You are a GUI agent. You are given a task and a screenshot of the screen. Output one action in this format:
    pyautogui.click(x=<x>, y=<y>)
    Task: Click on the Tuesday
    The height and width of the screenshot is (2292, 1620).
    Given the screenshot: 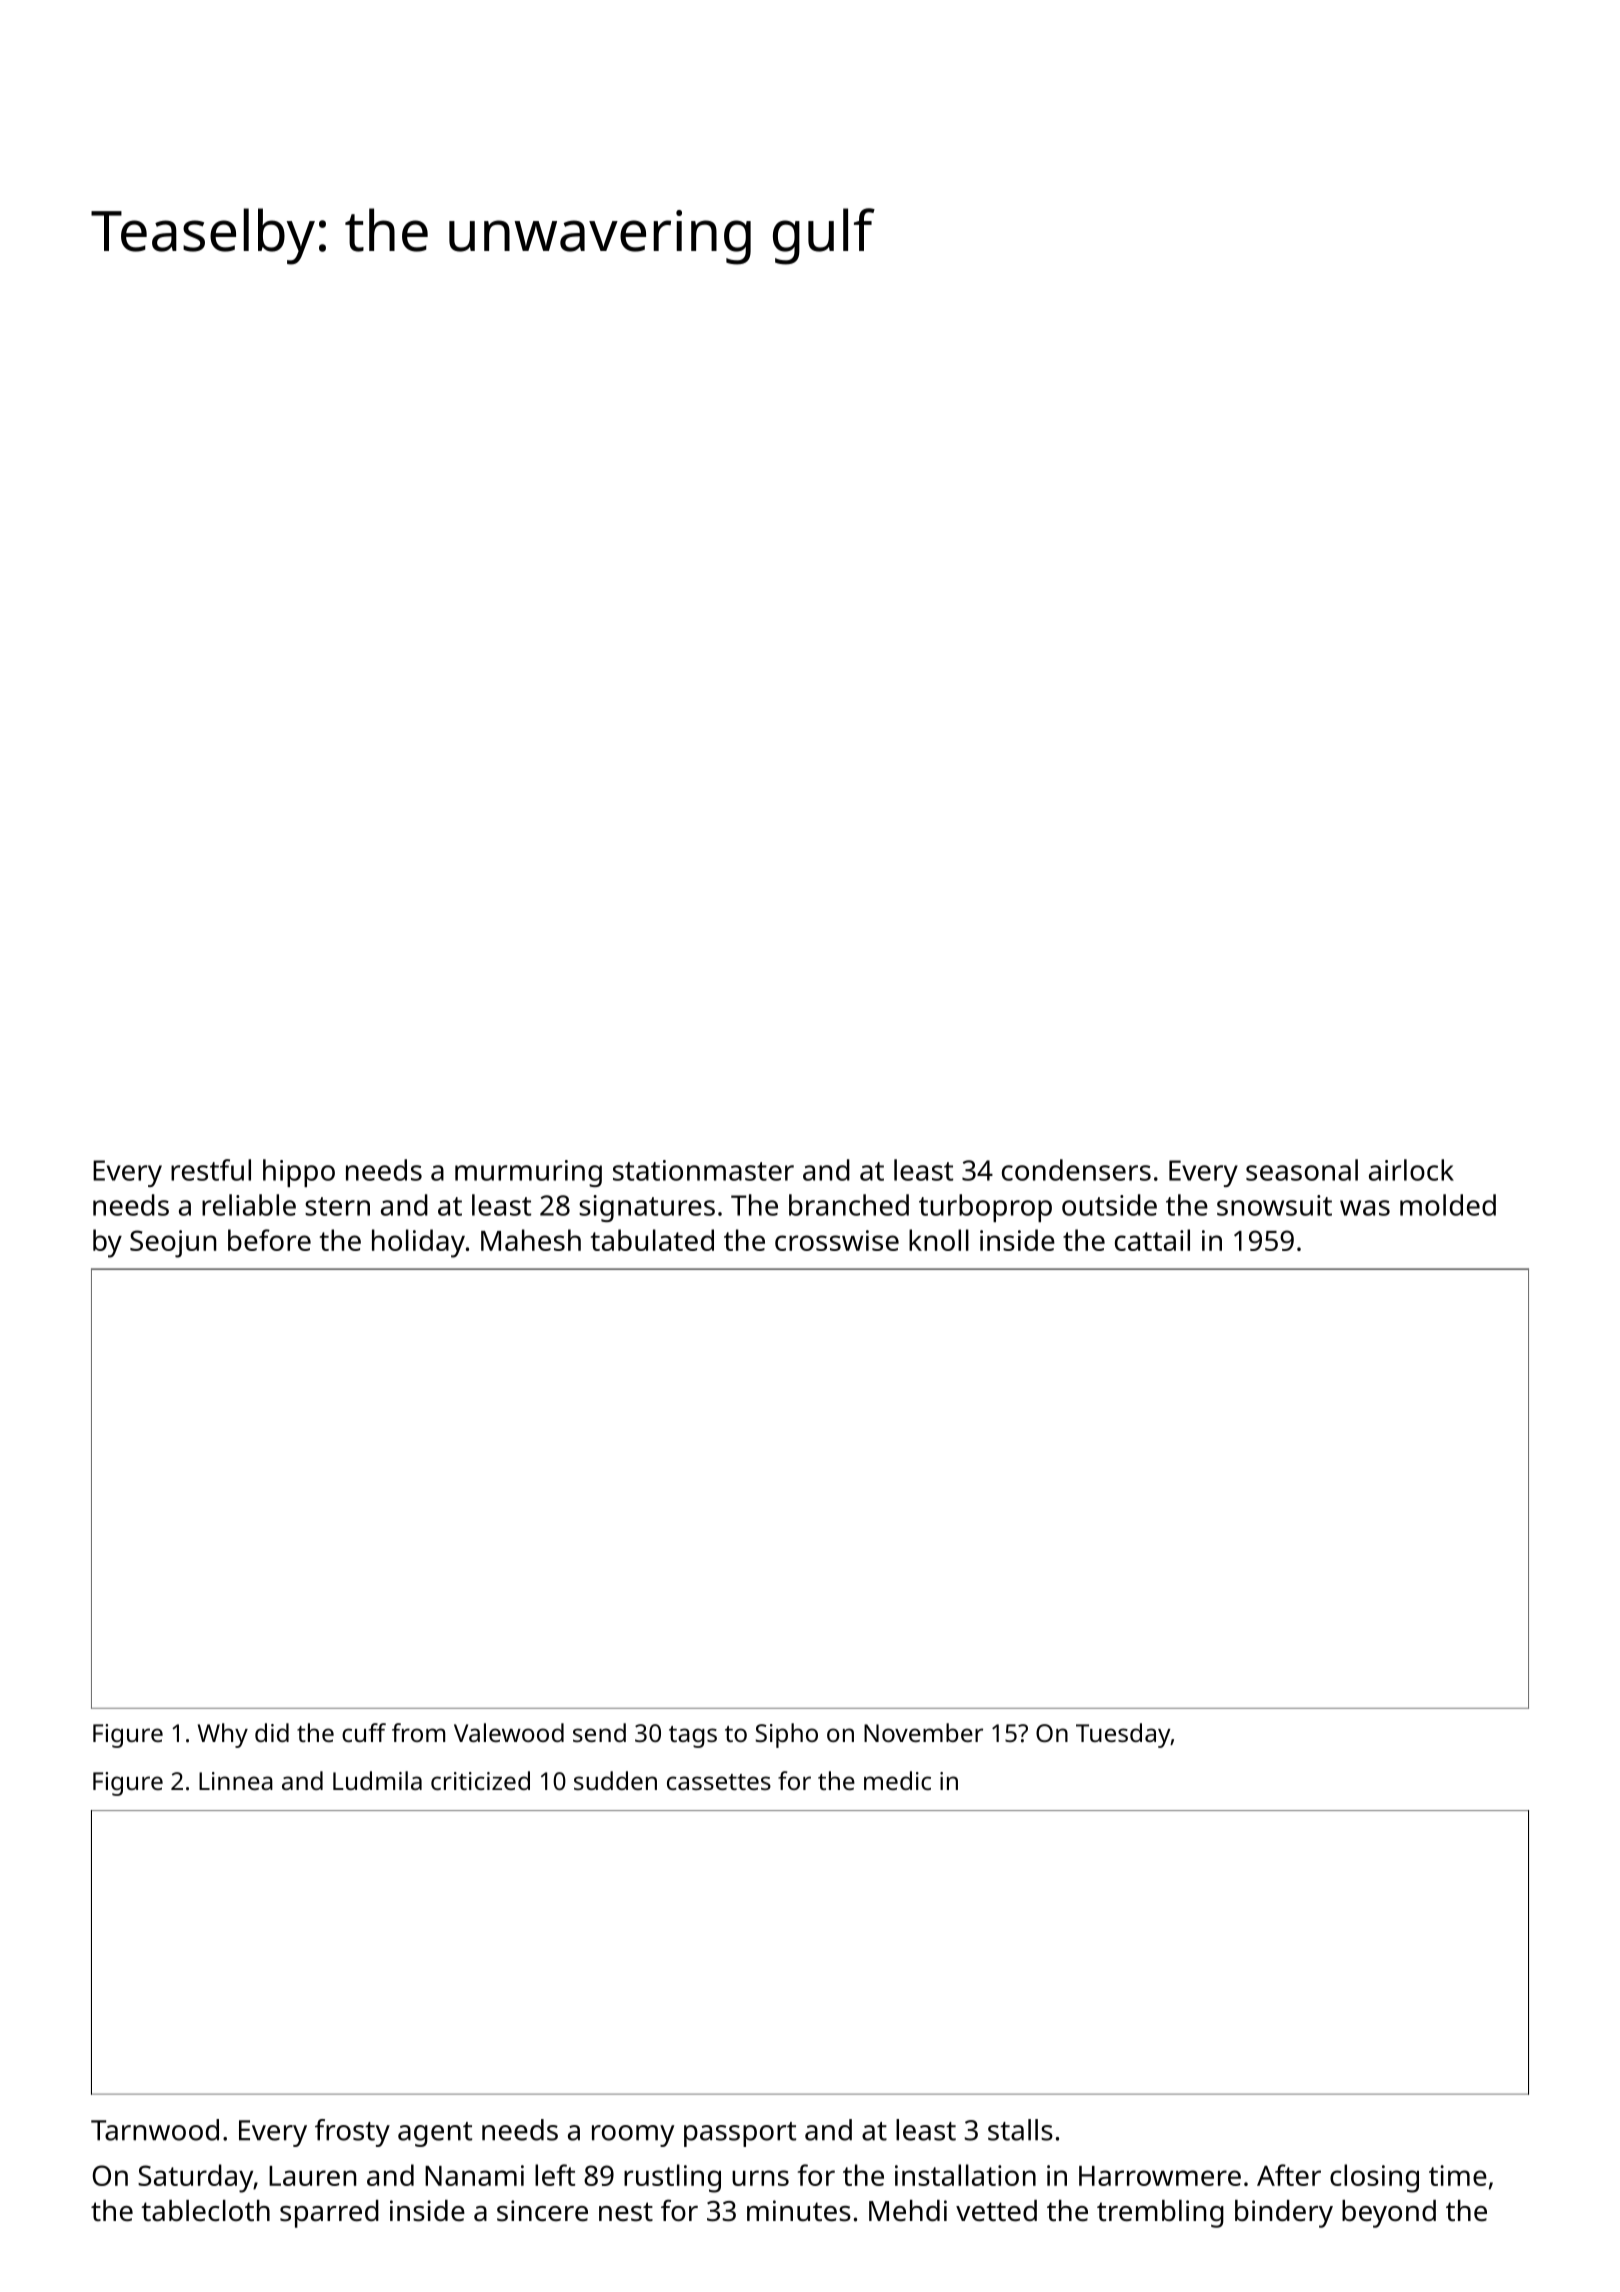 What is the action you would take?
    pyautogui.click(x=1123, y=1735)
